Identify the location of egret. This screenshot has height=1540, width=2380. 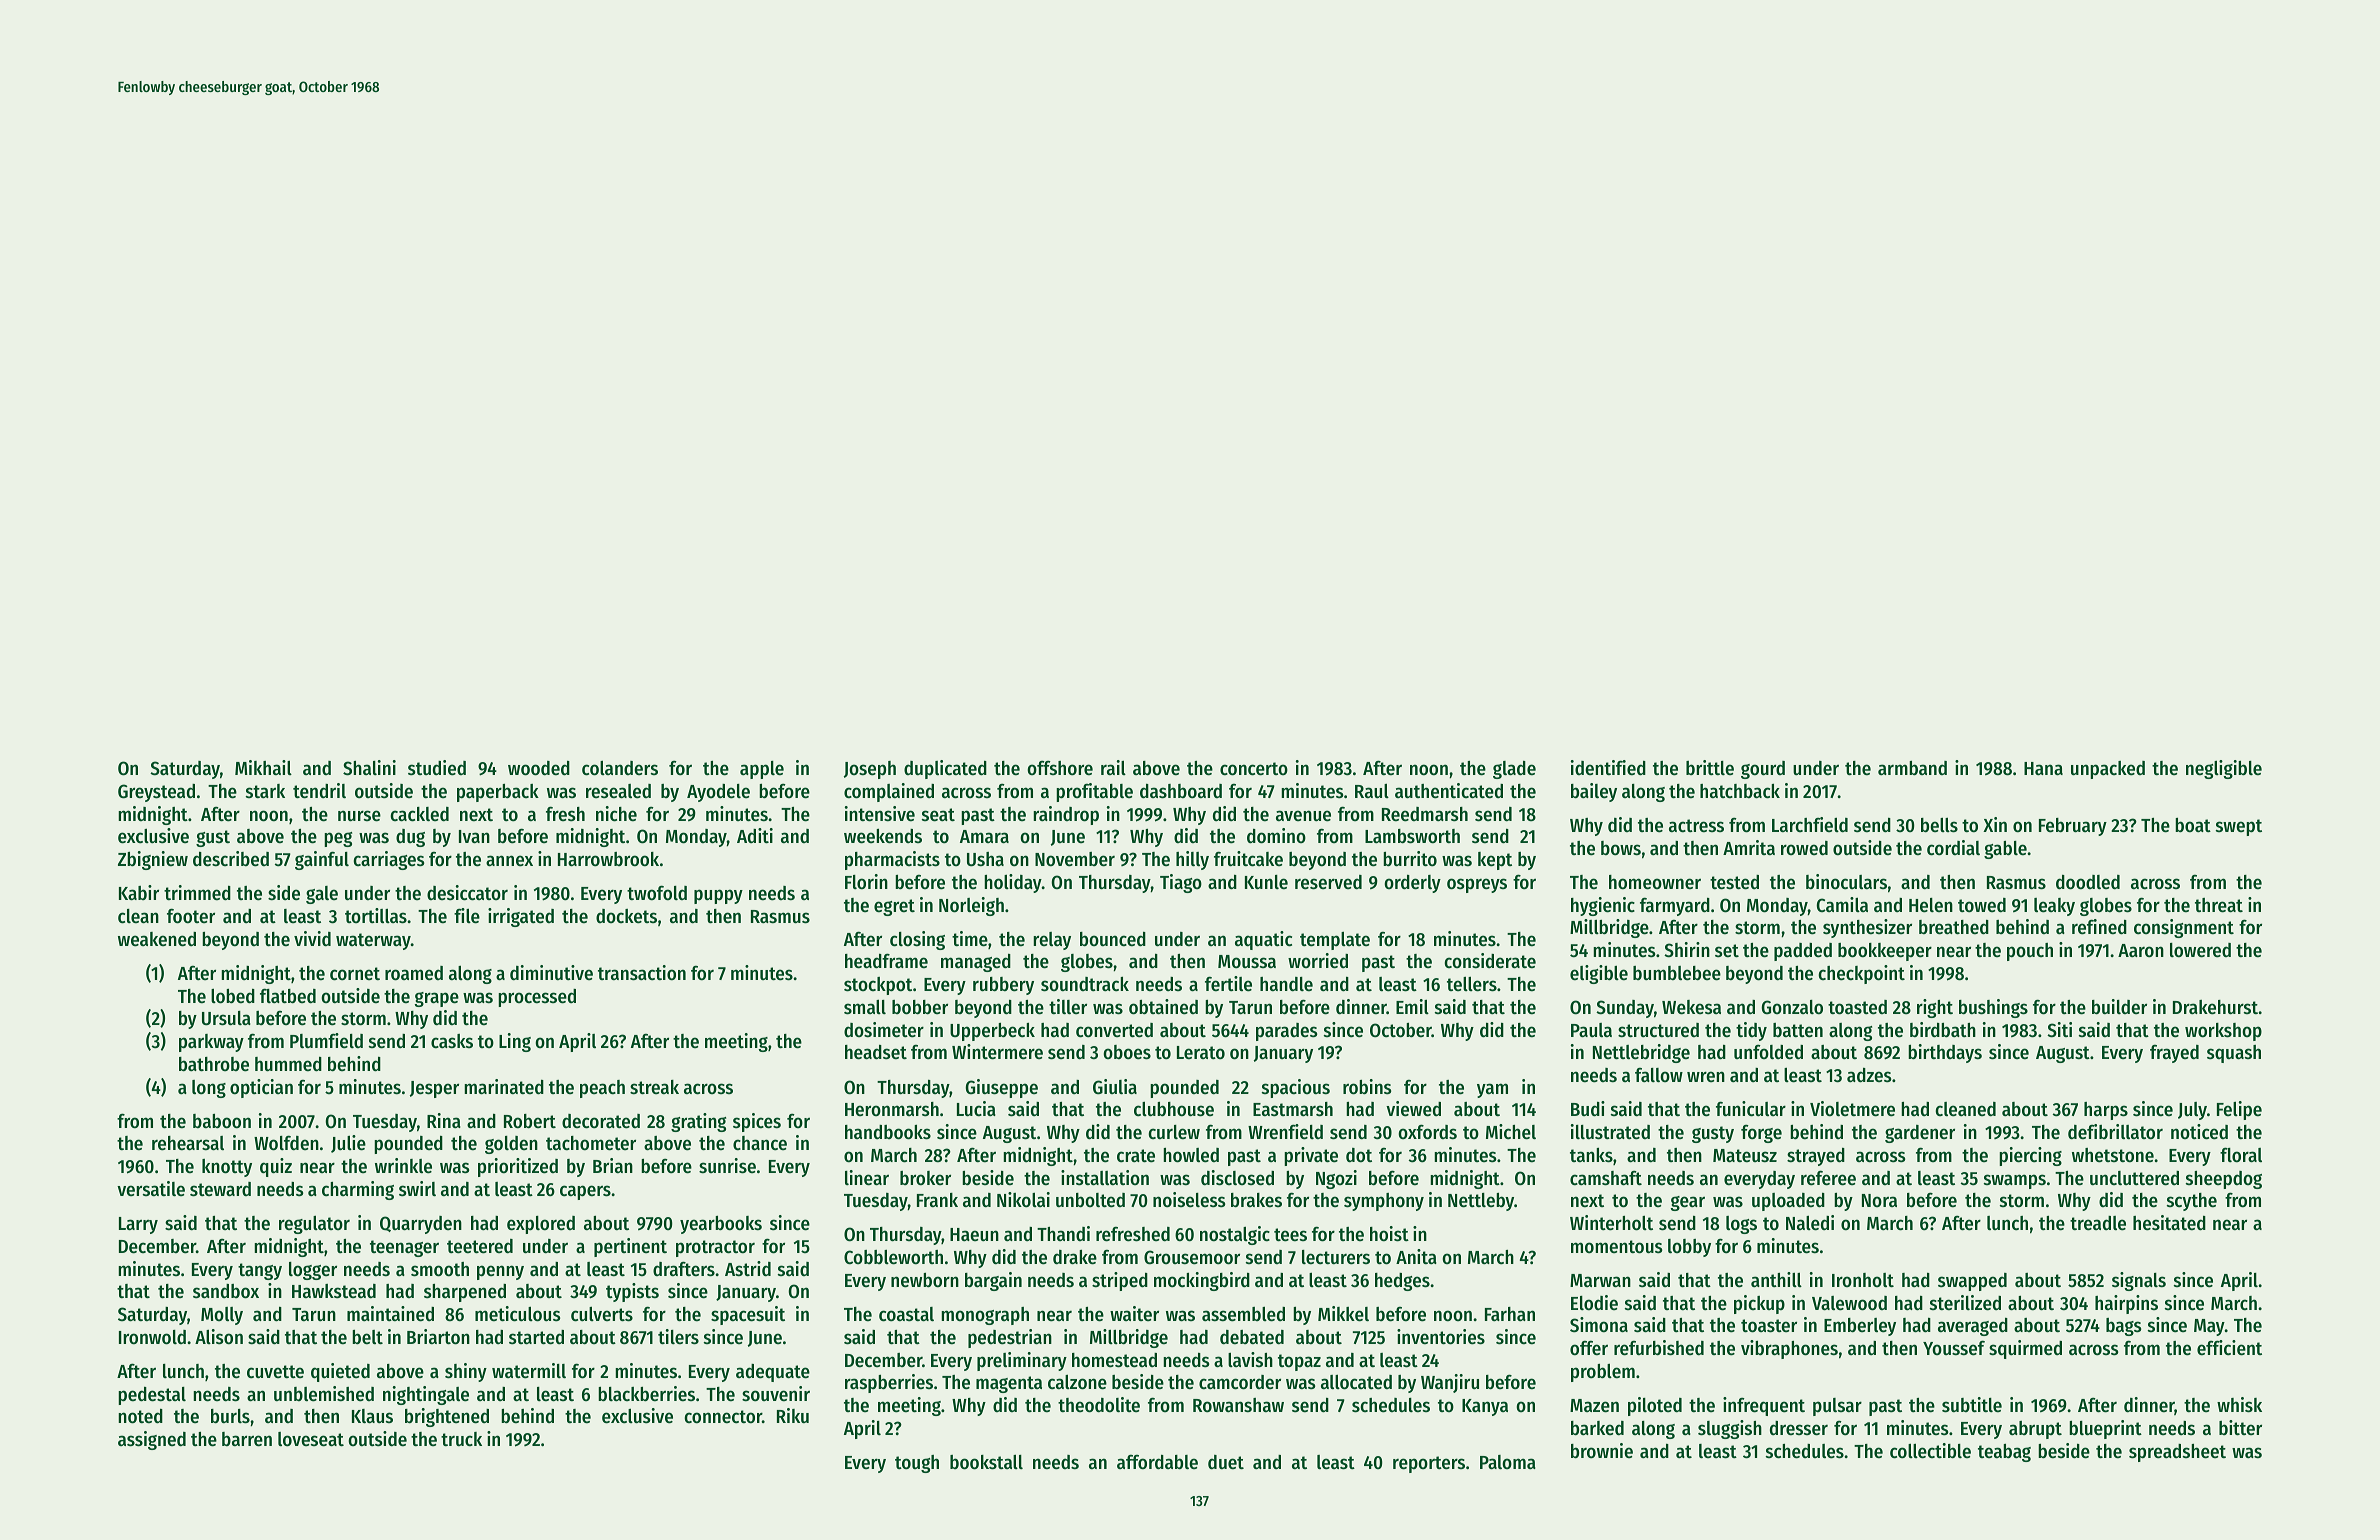
(894, 907).
